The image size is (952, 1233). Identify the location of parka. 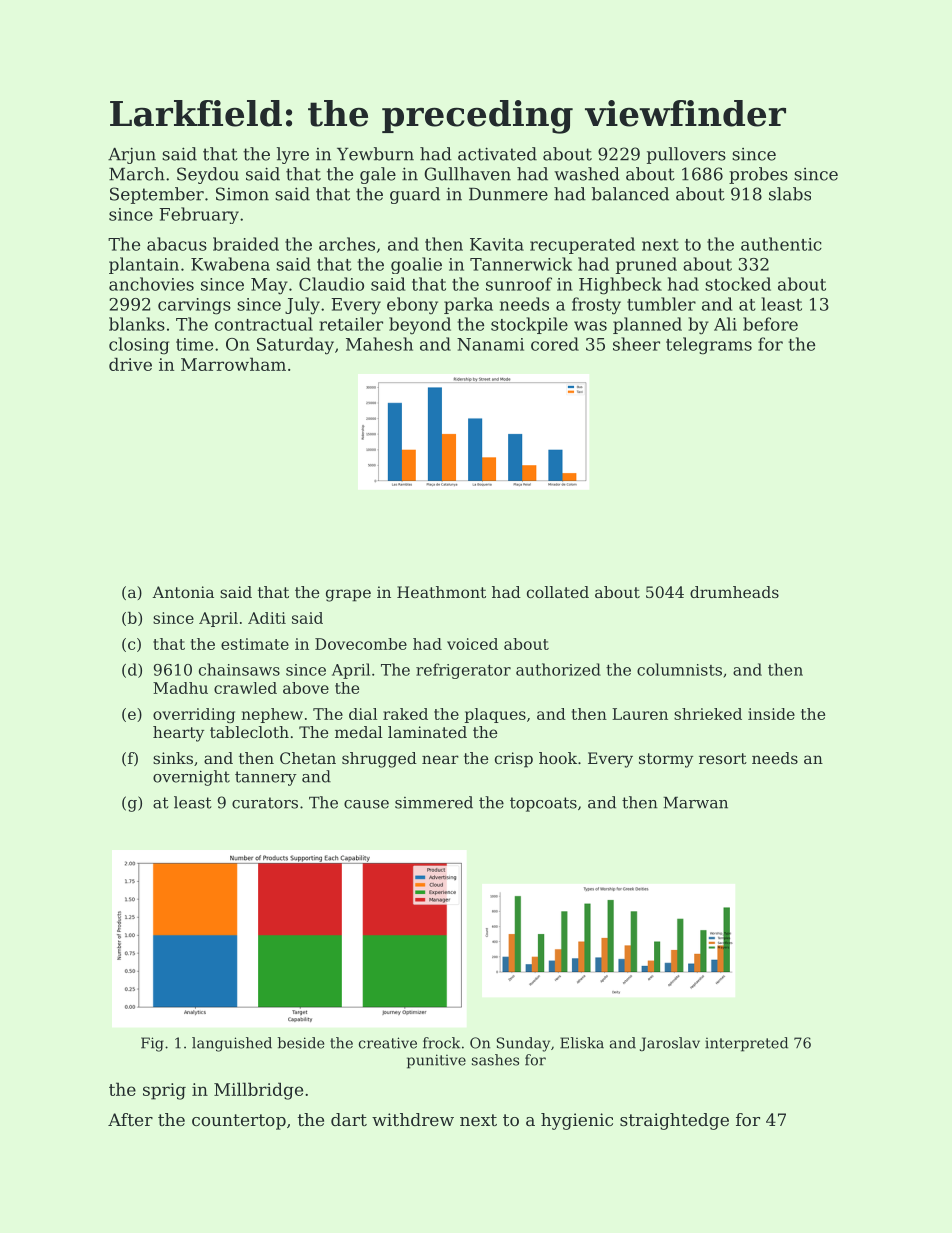
(468, 305).
